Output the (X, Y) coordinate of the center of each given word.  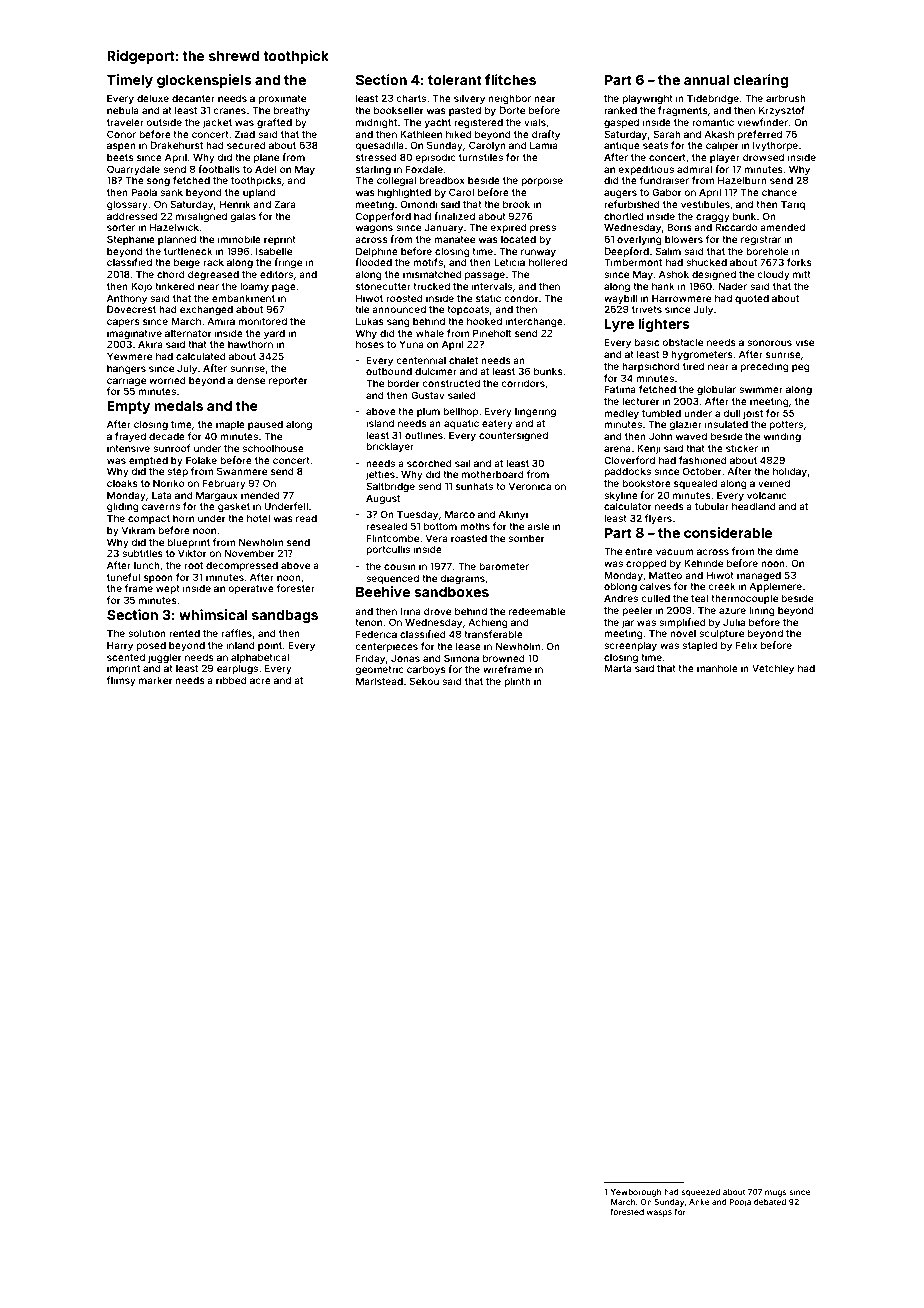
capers (123, 323)
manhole (717, 668)
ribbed (231, 680)
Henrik (235, 204)
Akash (719, 134)
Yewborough (636, 1193)
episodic (435, 158)
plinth (517, 682)
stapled (699, 646)
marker (155, 680)
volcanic (767, 495)
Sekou (424, 681)
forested (627, 1211)
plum (428, 412)
